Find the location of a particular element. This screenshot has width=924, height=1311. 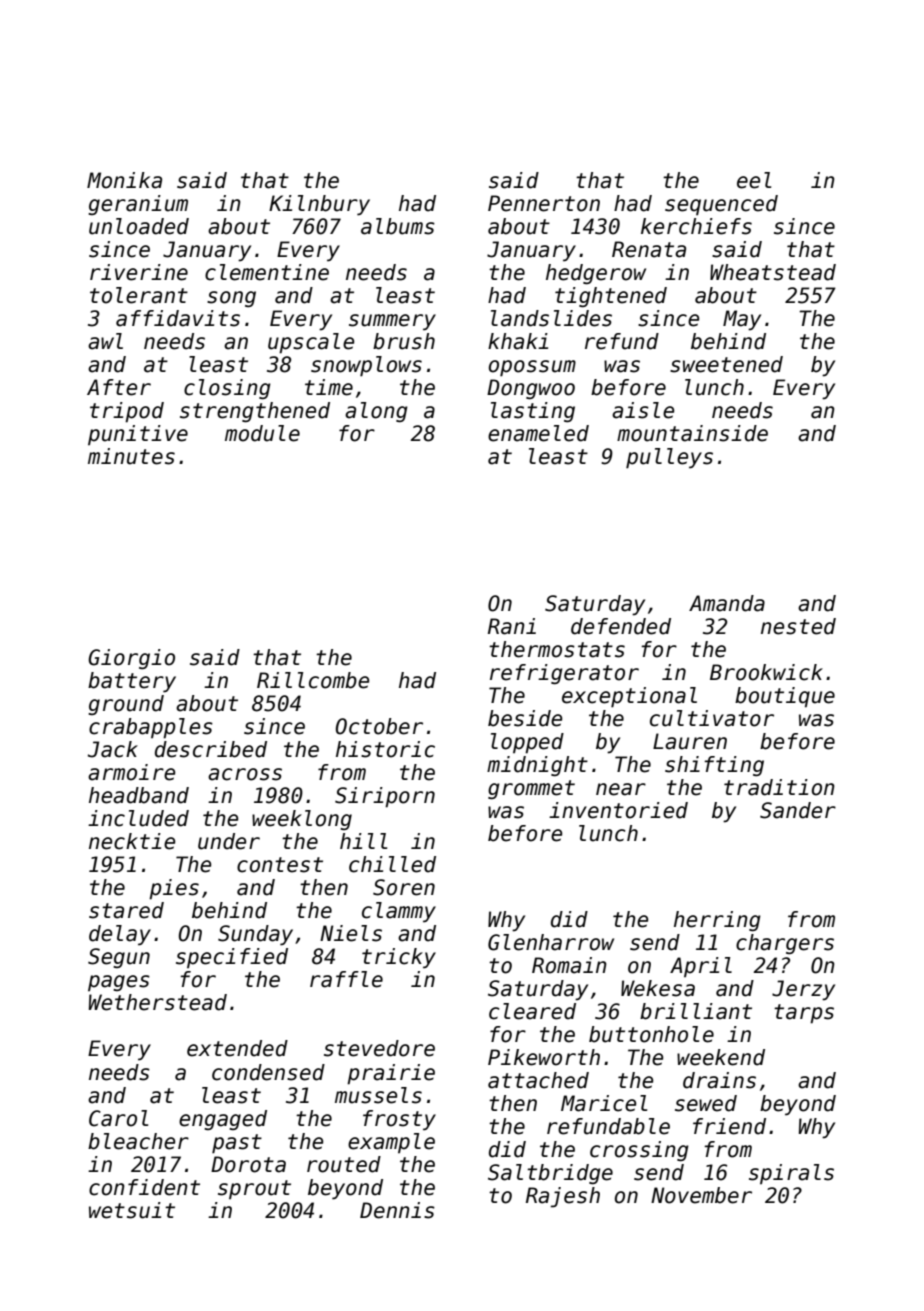

brilliant is located at coordinates (696, 1011).
